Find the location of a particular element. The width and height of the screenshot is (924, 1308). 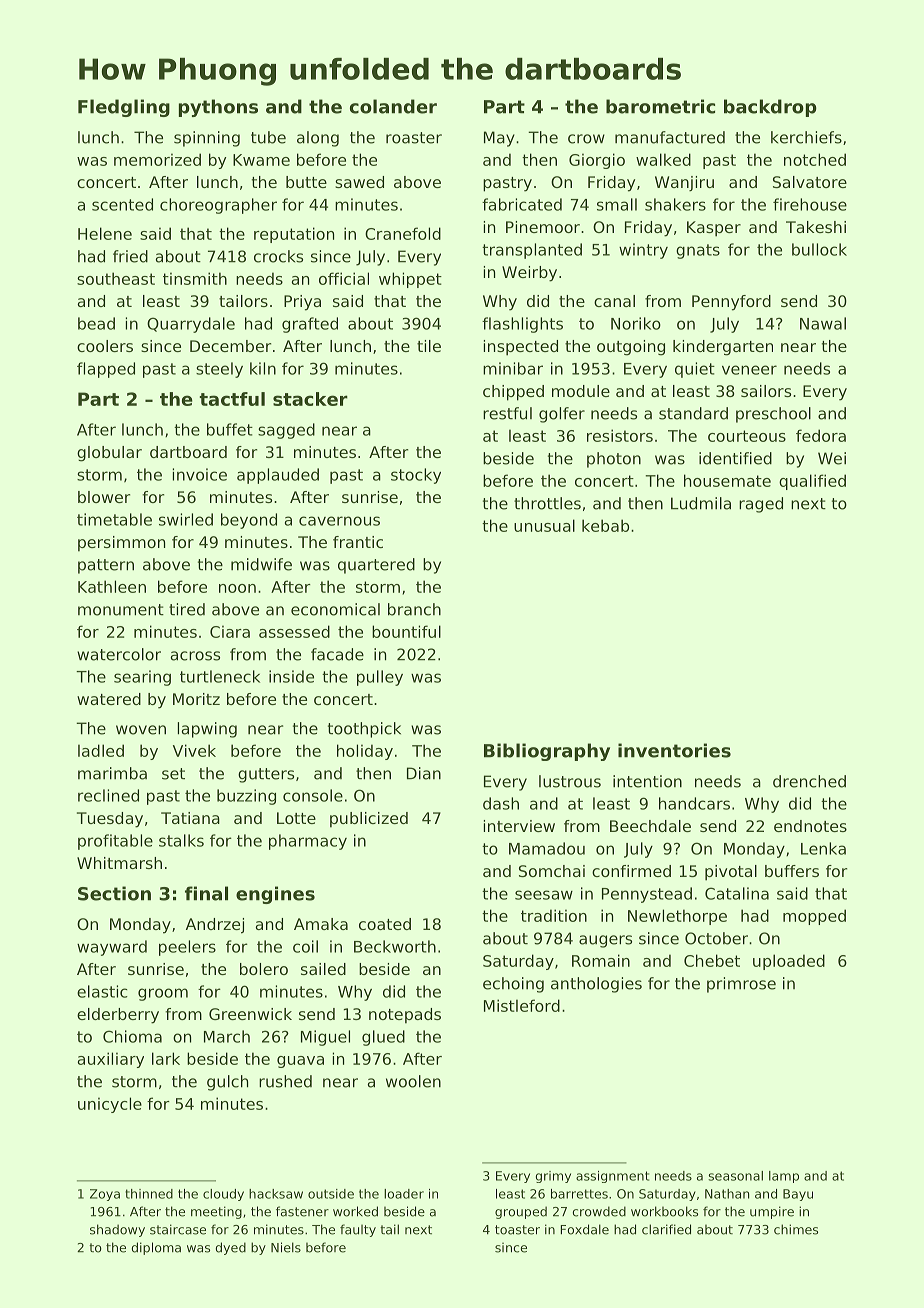

chimes is located at coordinates (796, 1229).
